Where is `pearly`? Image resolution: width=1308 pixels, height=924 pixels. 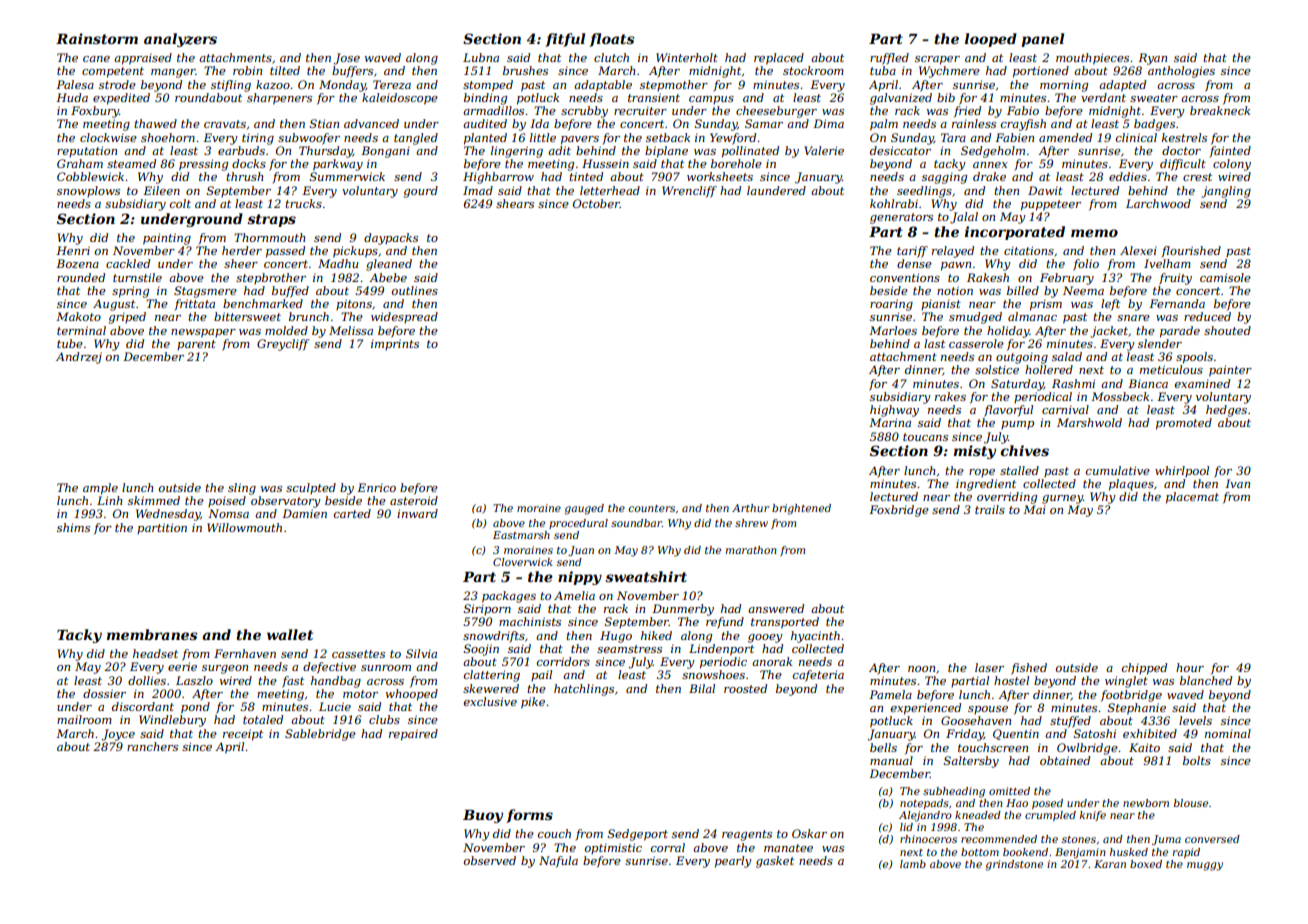 pearly is located at coordinates (733, 862).
